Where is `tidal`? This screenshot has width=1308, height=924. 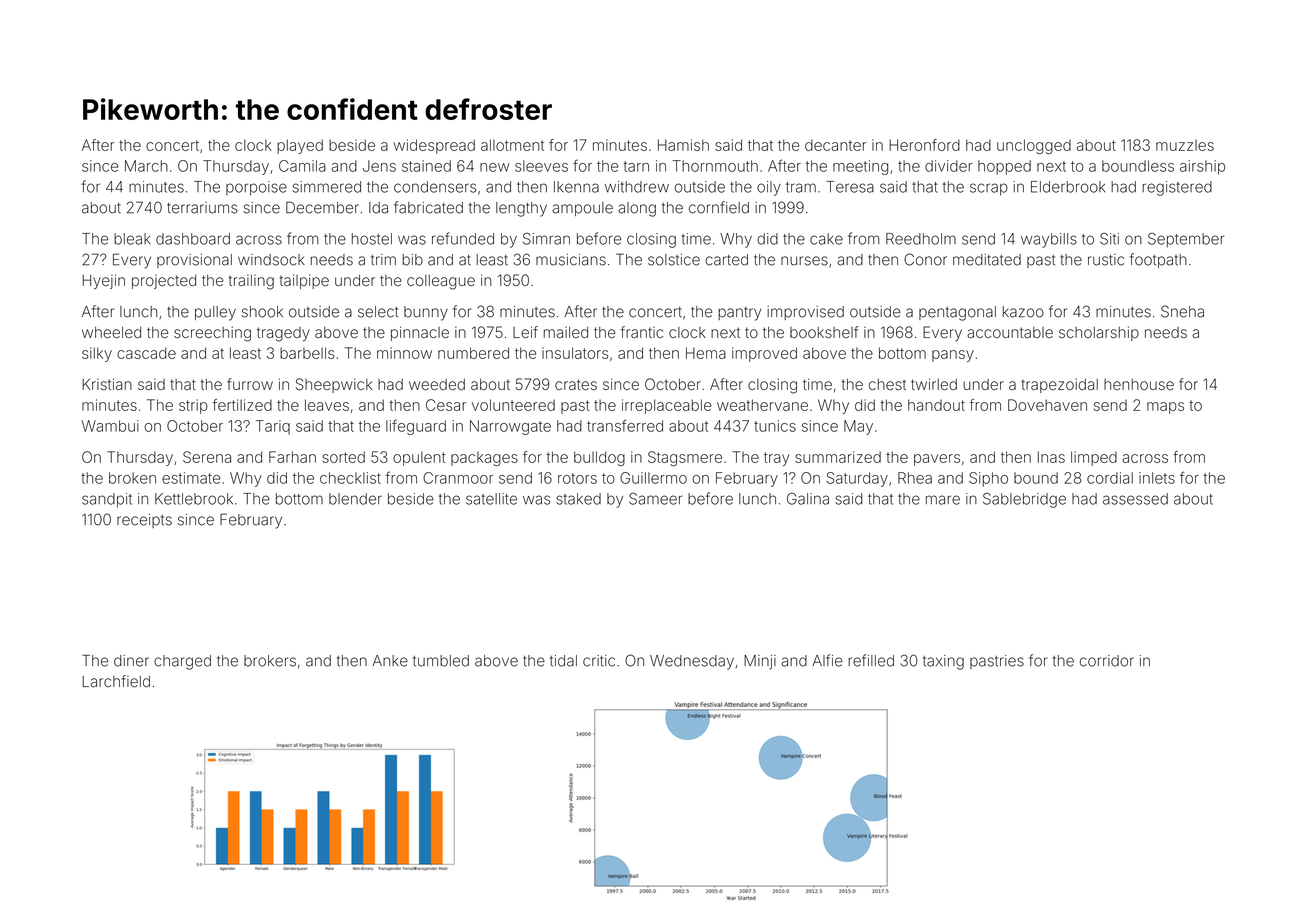 tidal is located at coordinates (563, 661).
